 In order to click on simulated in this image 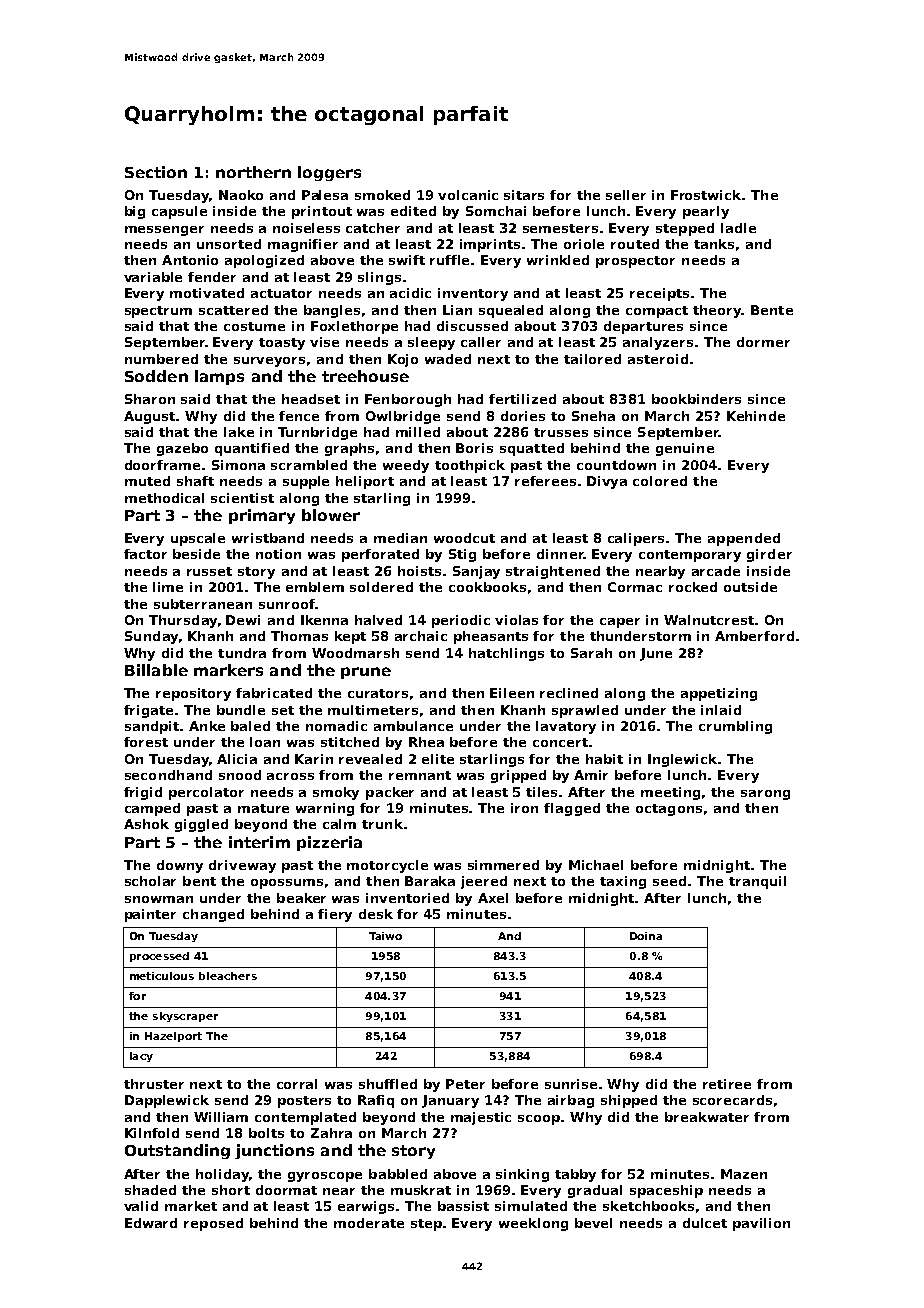, I will do `click(531, 1206)`.
